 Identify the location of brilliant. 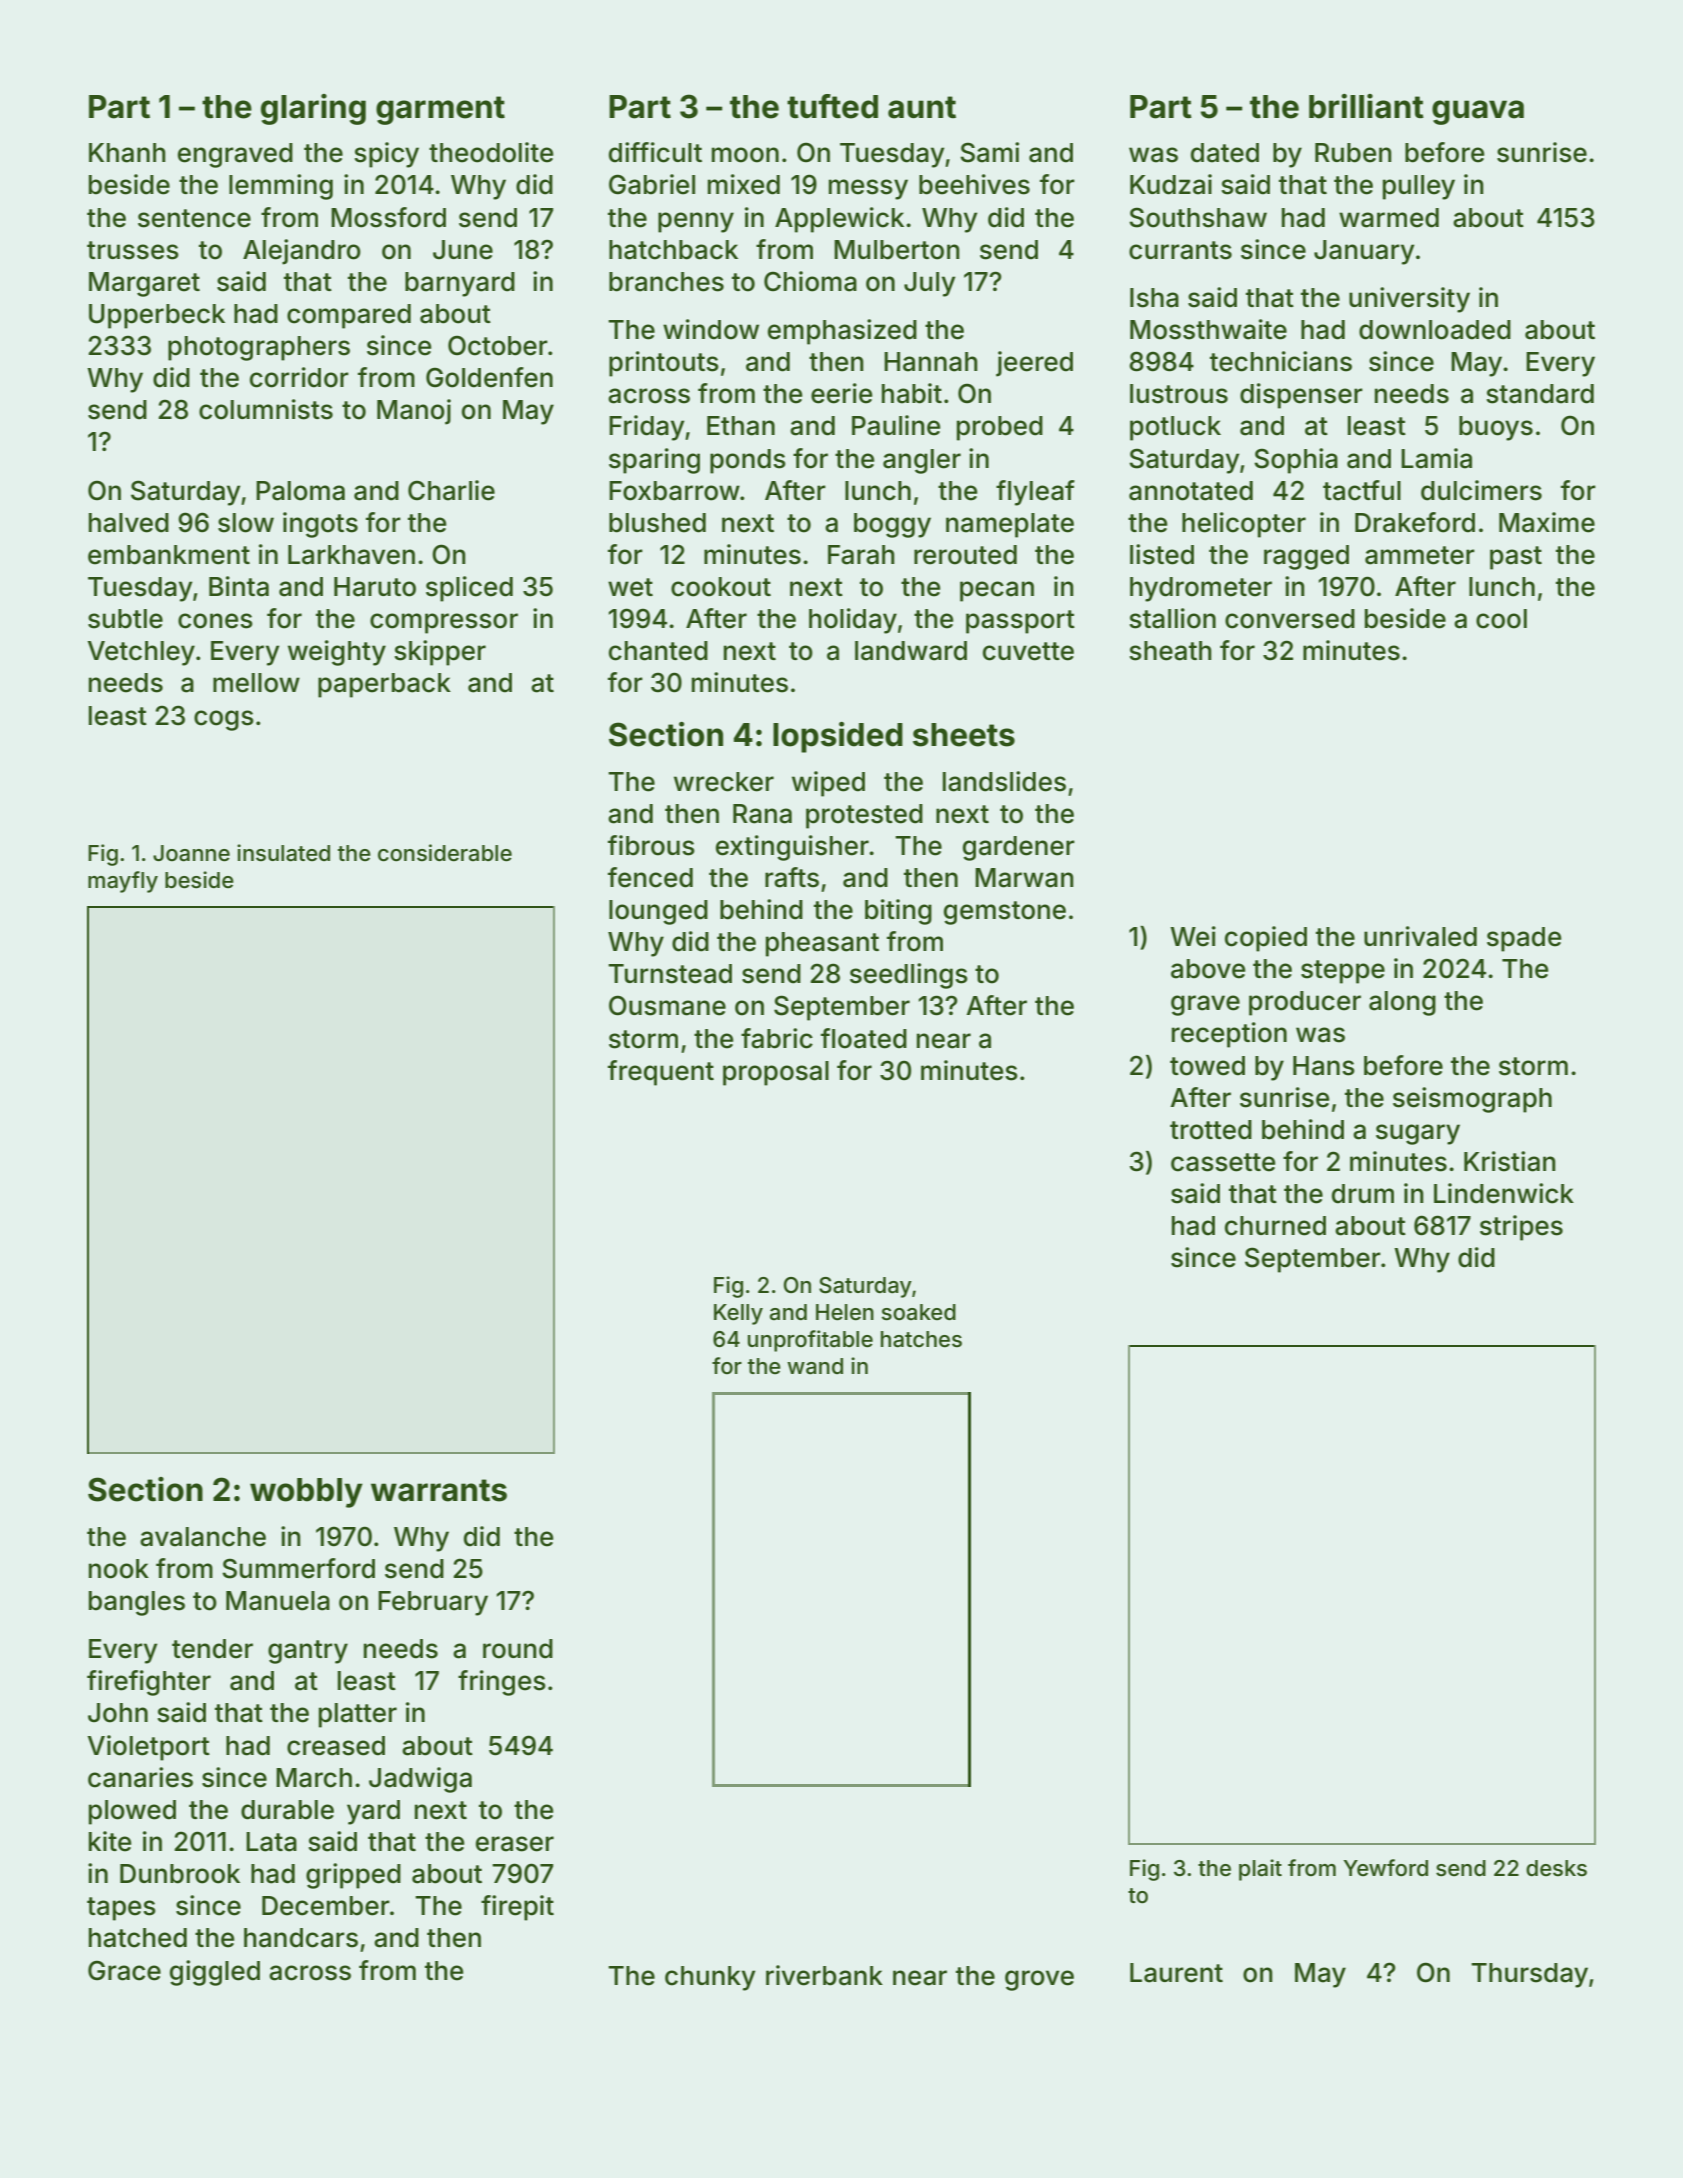
(1366, 106).
